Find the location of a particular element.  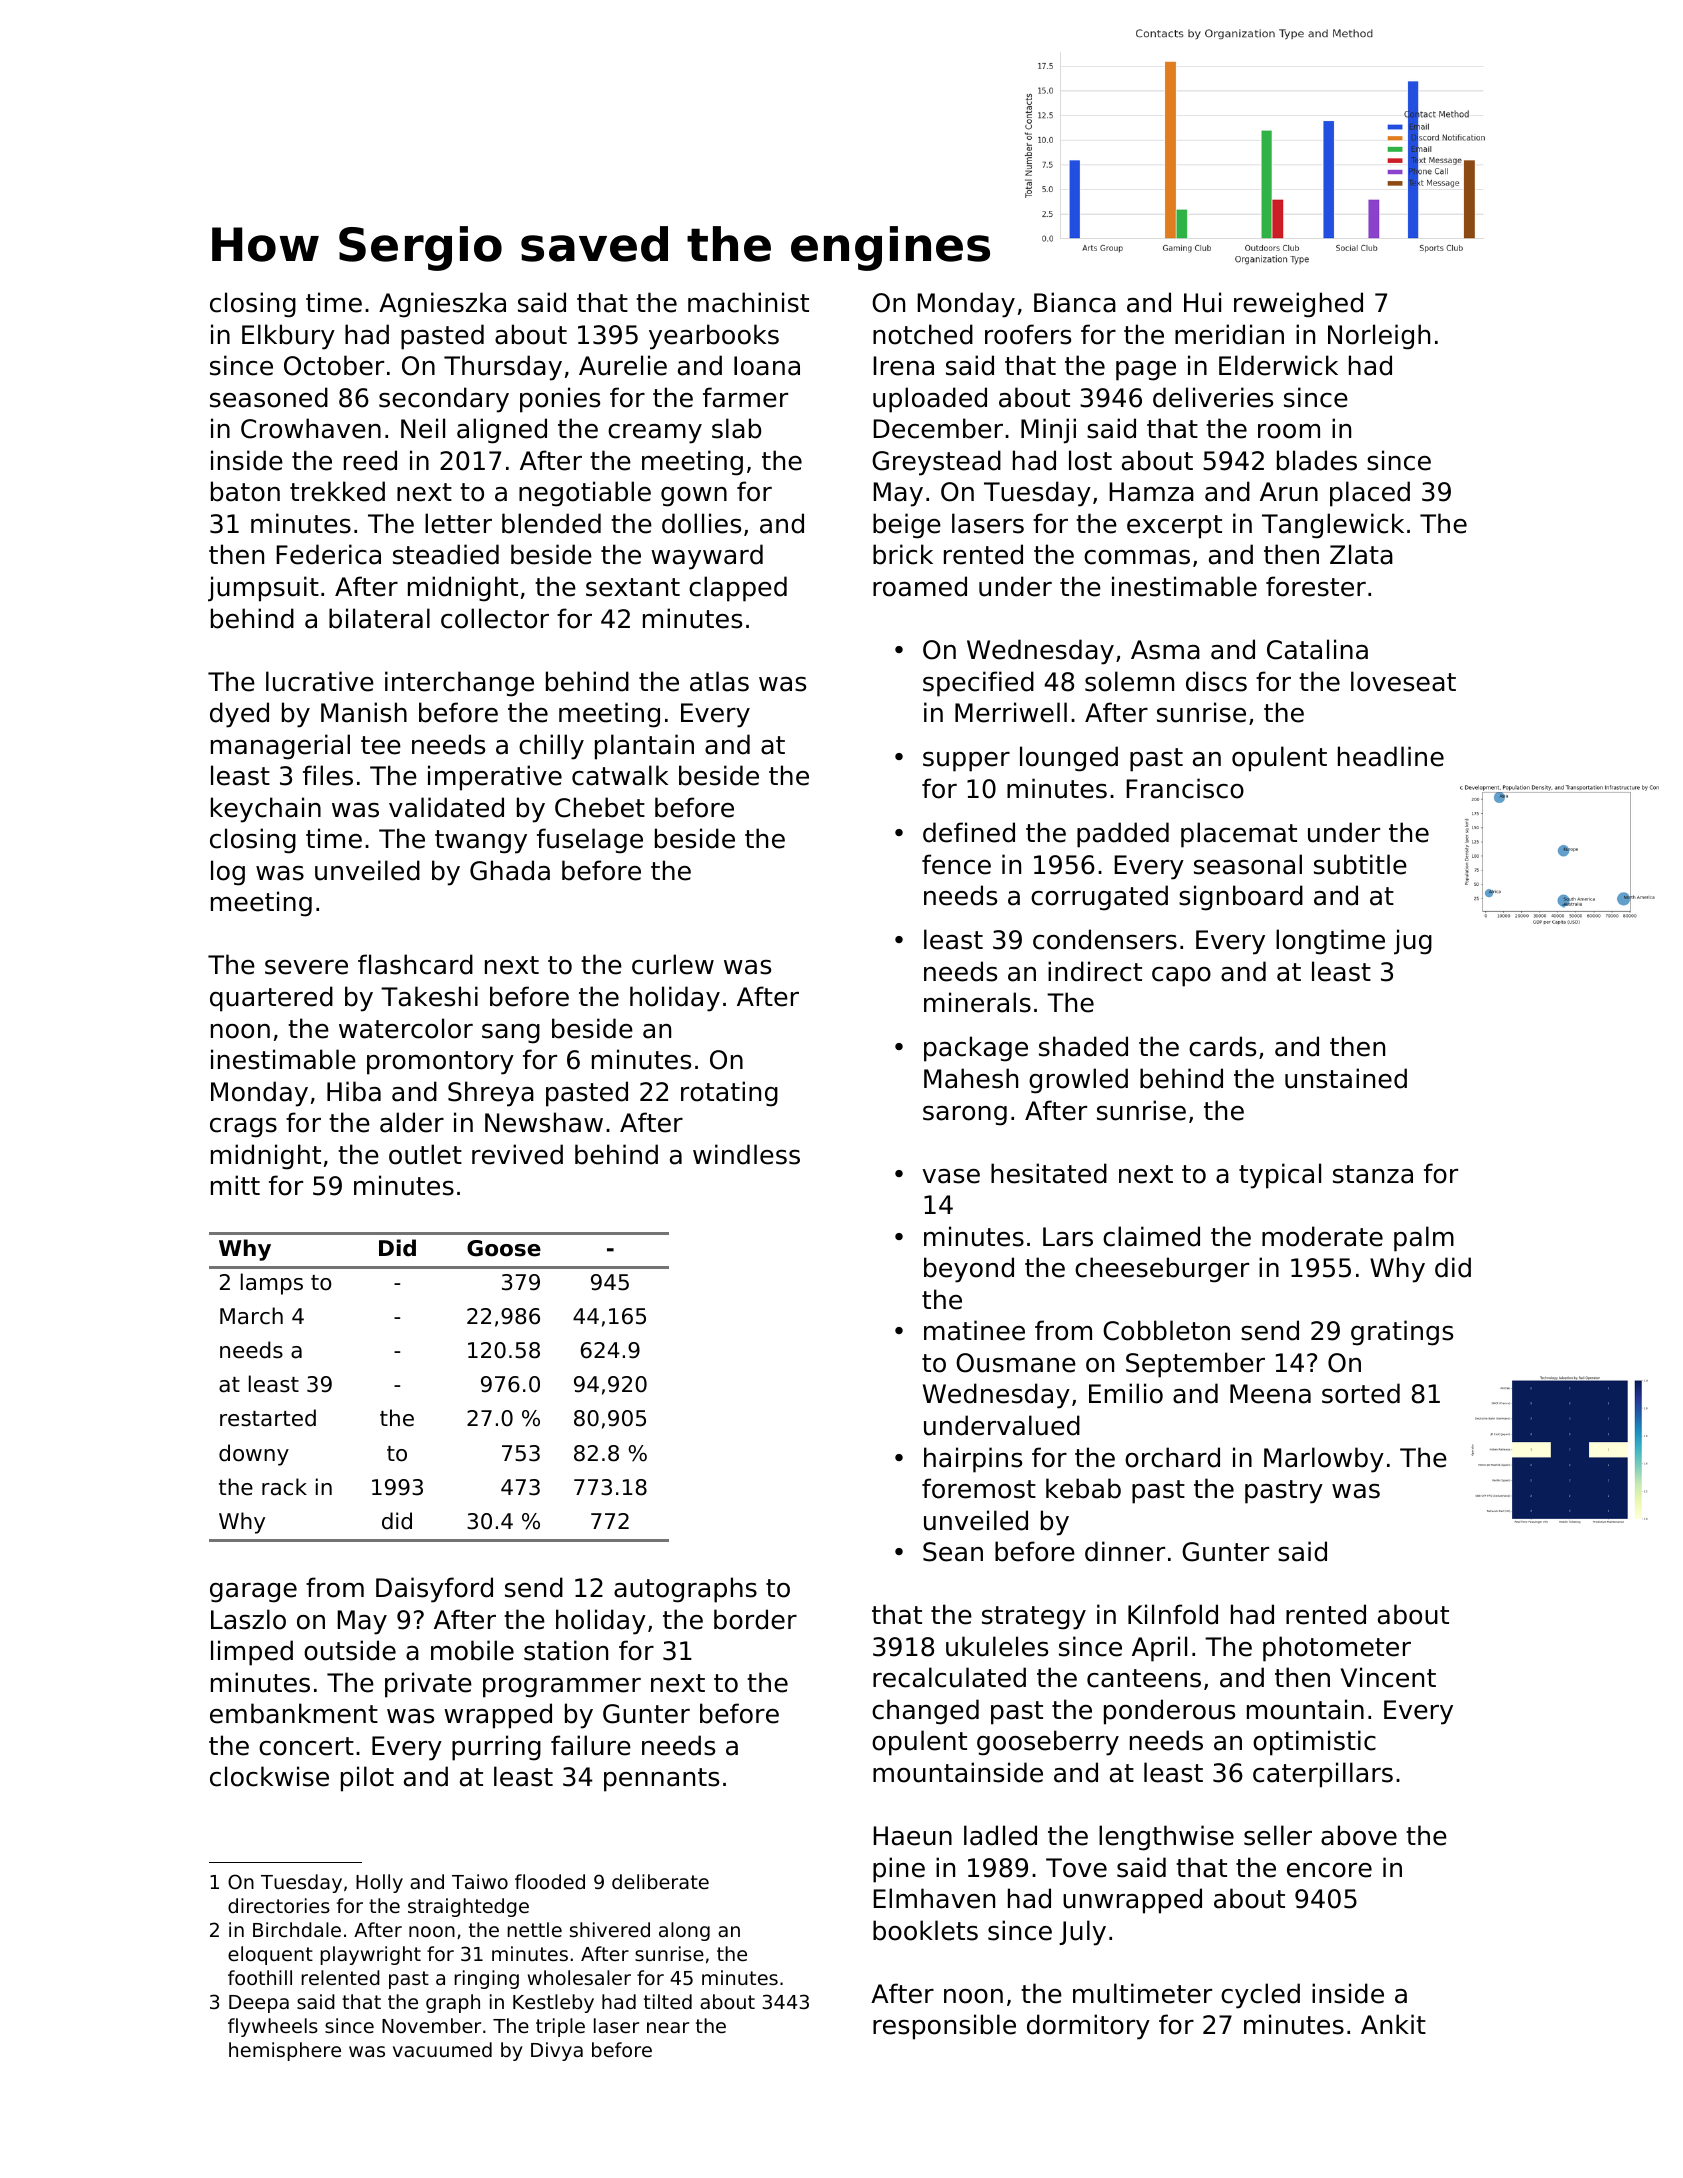

Daisyford is located at coordinates (434, 1590).
